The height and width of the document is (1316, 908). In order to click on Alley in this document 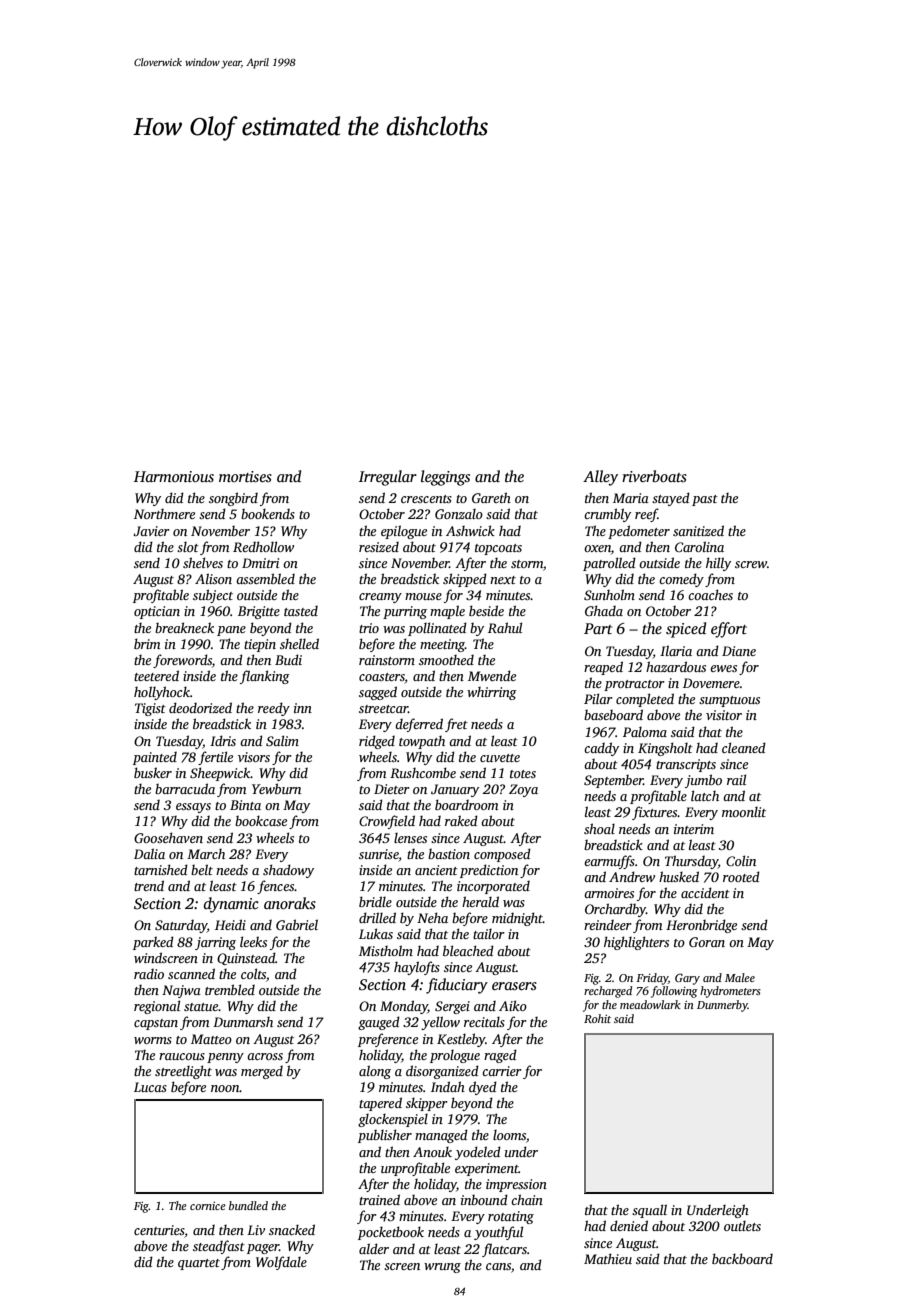, I will do `click(600, 478)`.
